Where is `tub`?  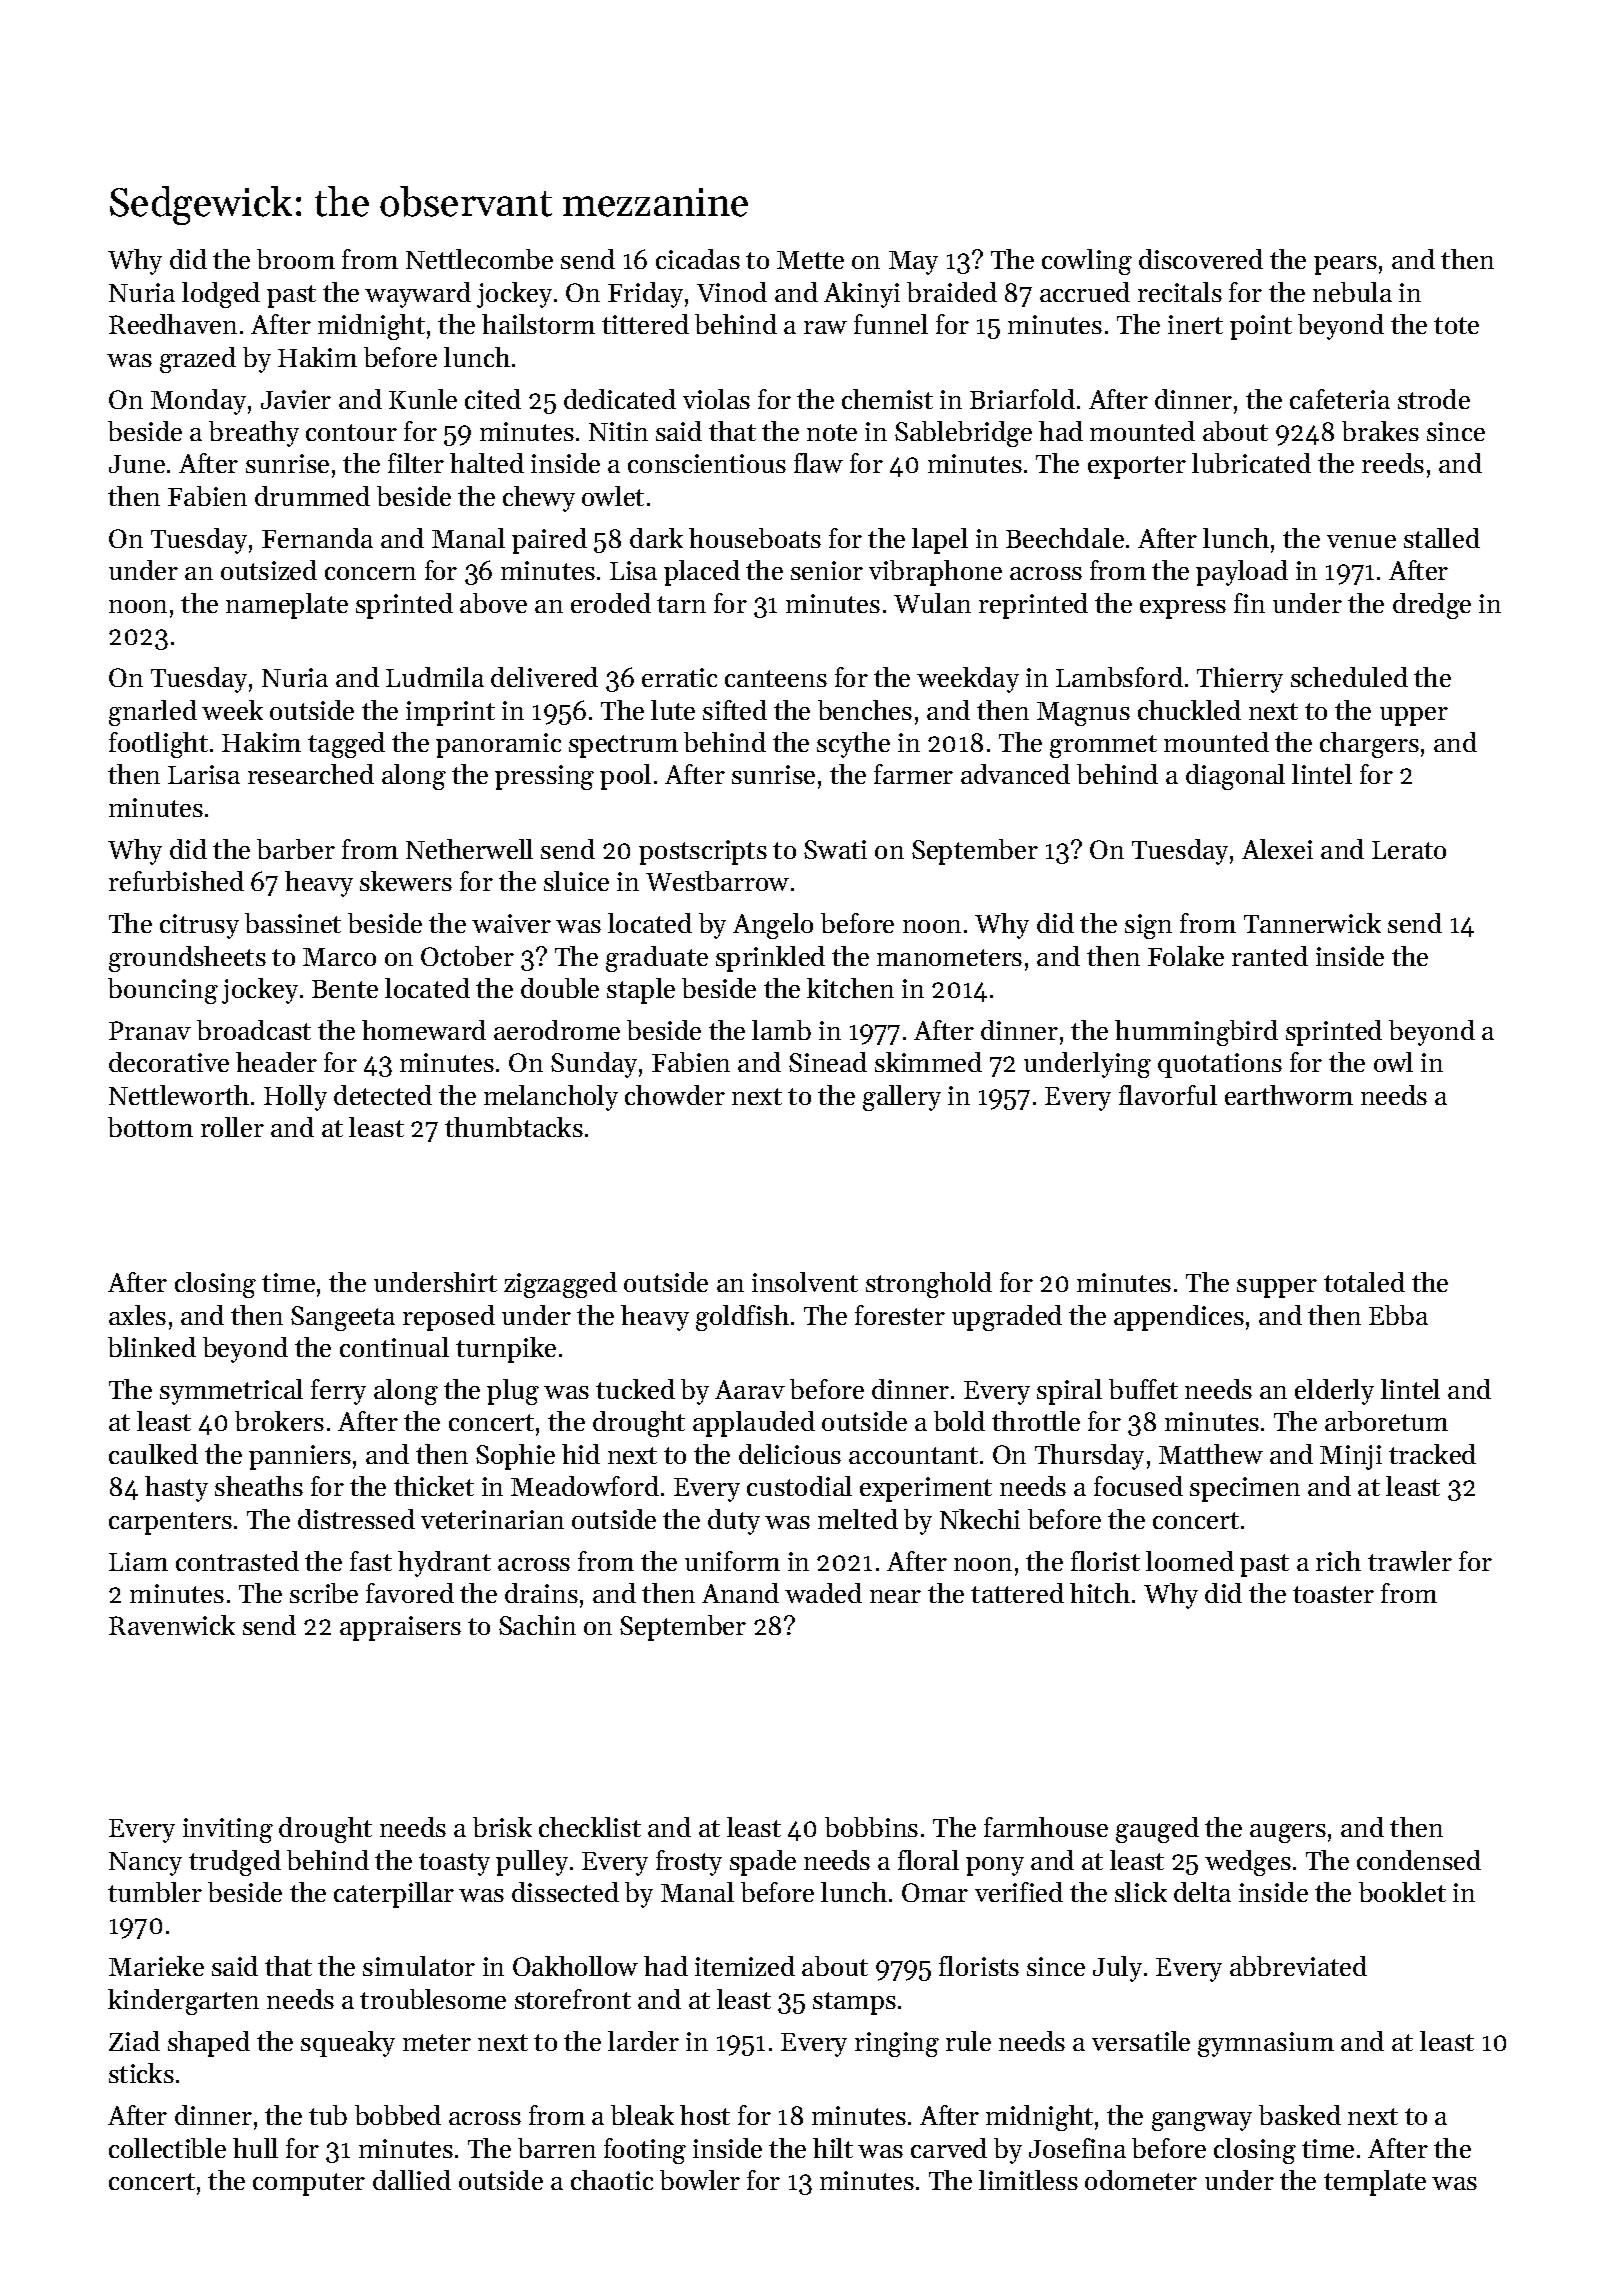
tub is located at coordinates (328, 2115).
